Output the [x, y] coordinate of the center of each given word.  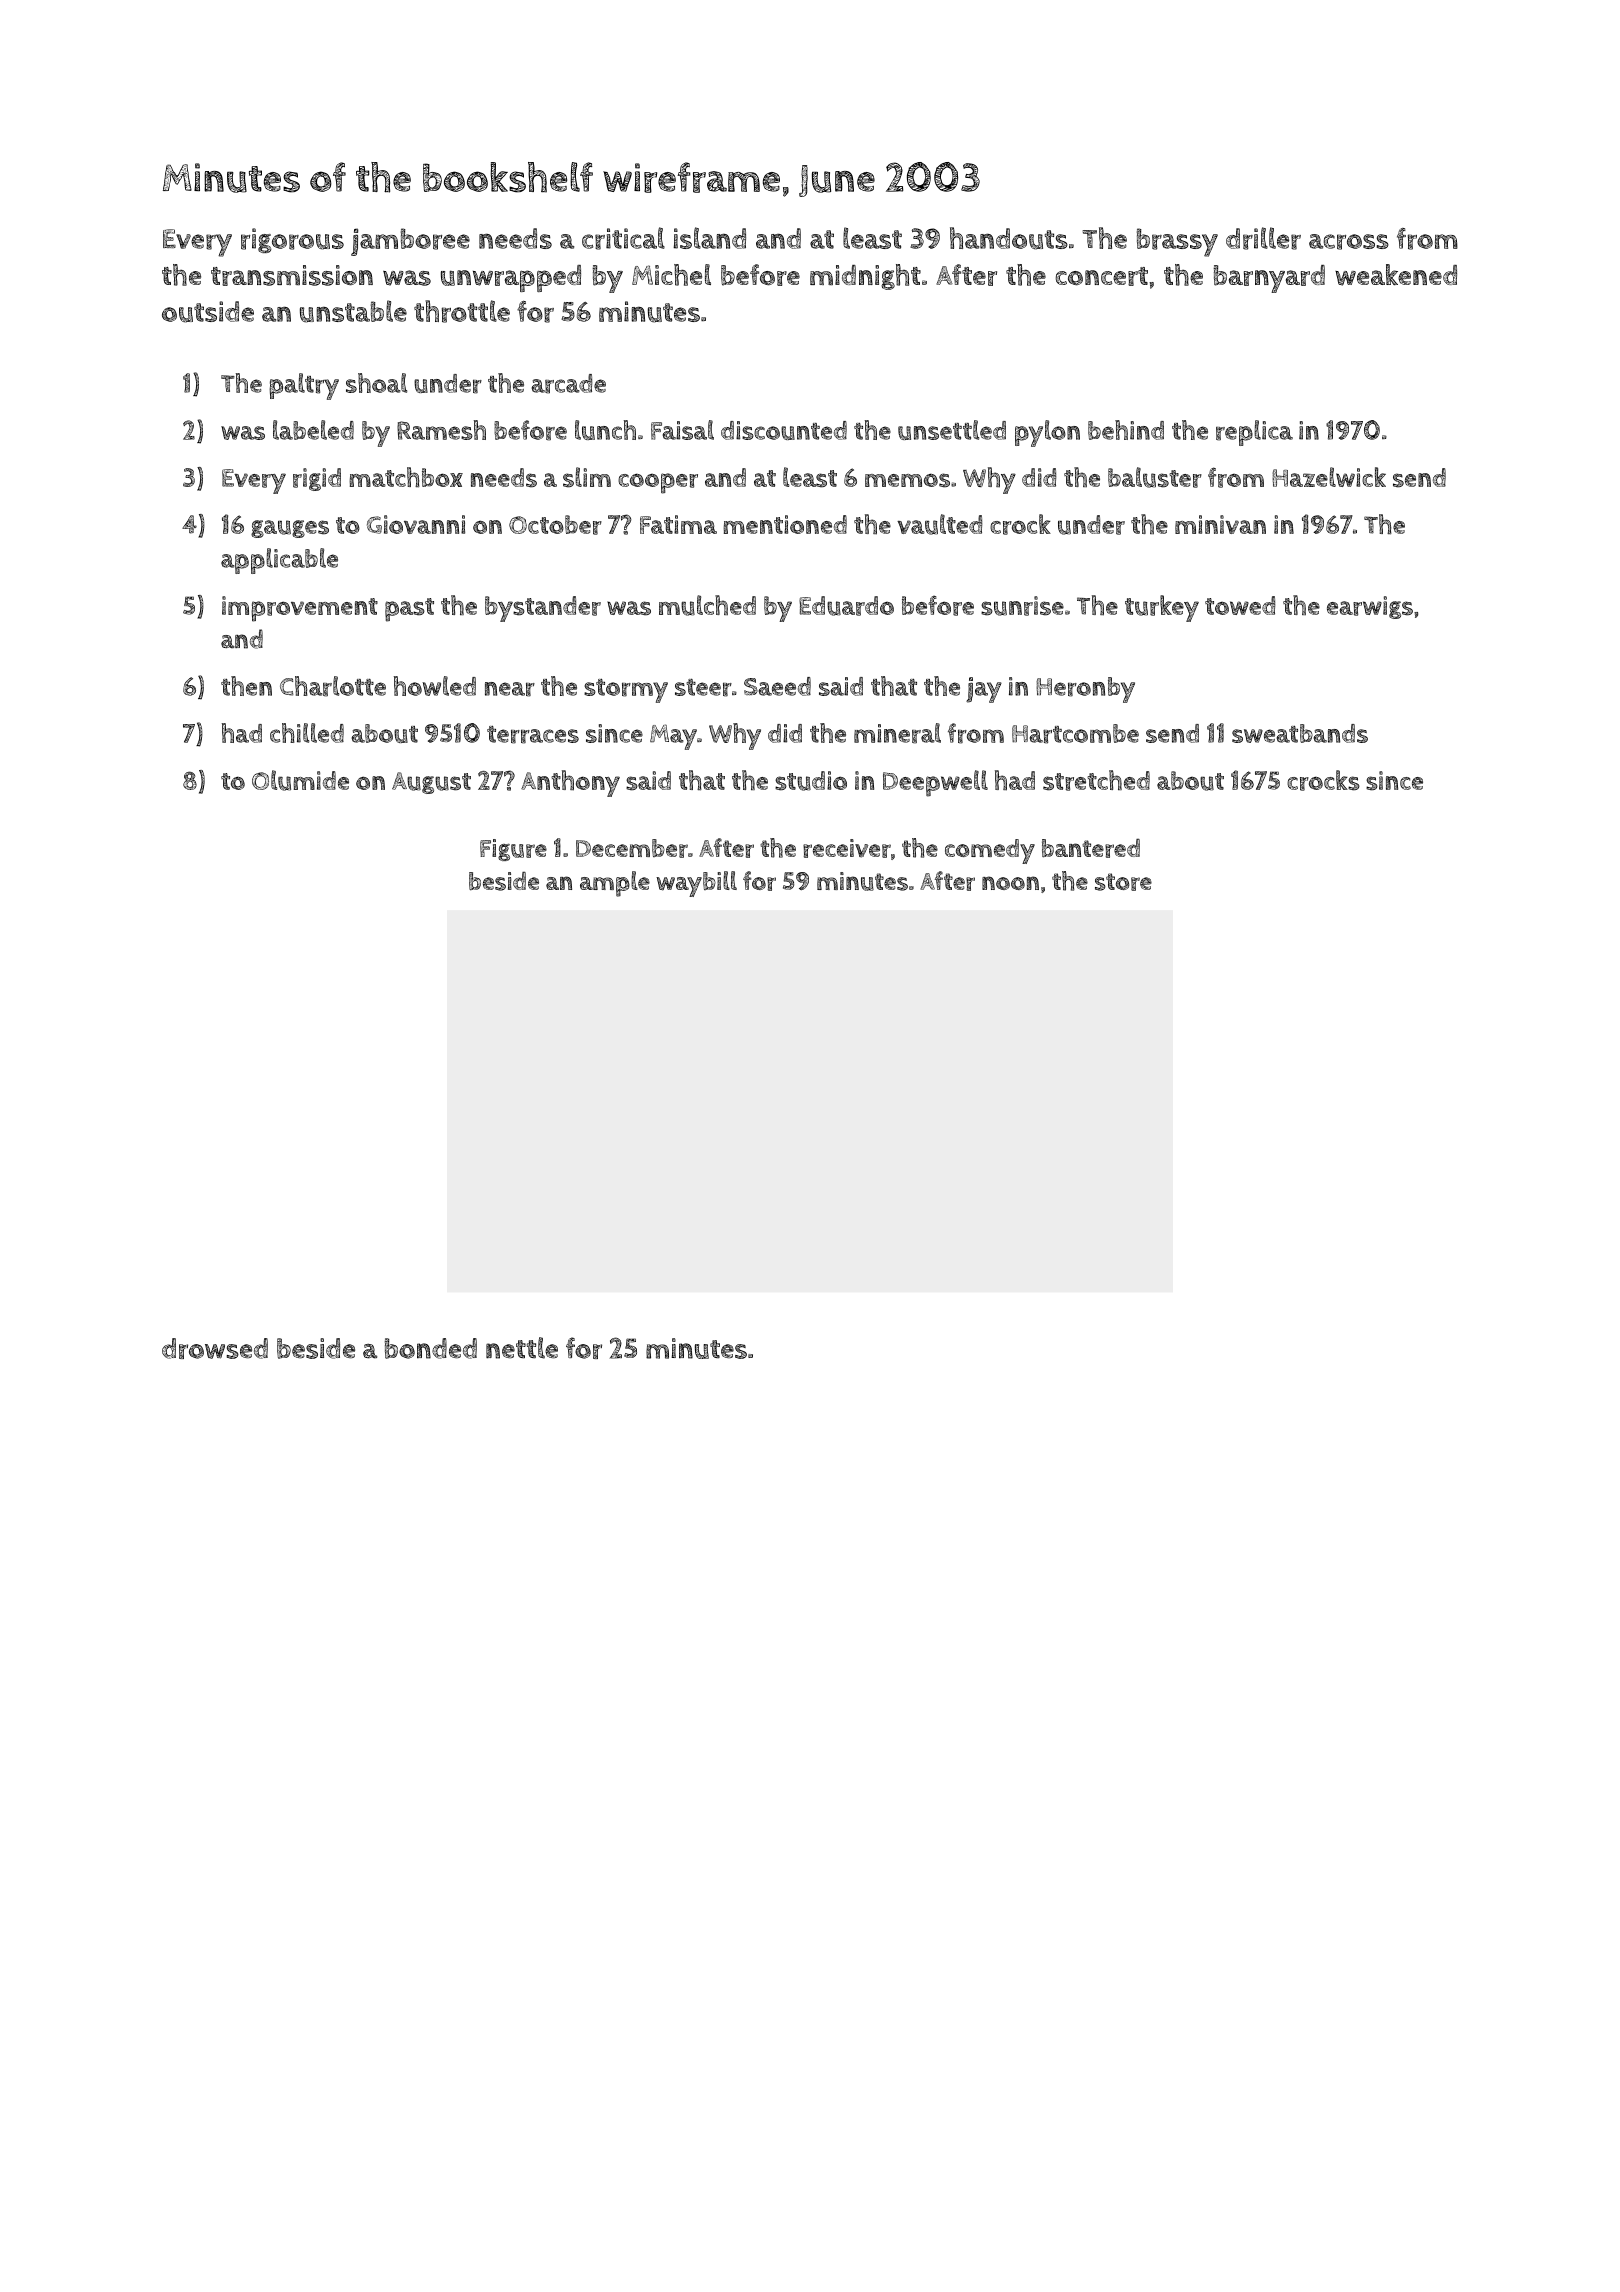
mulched [707, 605]
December [632, 848]
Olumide [300, 780]
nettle [522, 1348]
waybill [696, 884]
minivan [1220, 524]
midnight [865, 277]
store [1123, 882]
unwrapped [511, 278]
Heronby [1085, 690]
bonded [431, 1348]
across [1349, 242]
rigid [317, 479]
